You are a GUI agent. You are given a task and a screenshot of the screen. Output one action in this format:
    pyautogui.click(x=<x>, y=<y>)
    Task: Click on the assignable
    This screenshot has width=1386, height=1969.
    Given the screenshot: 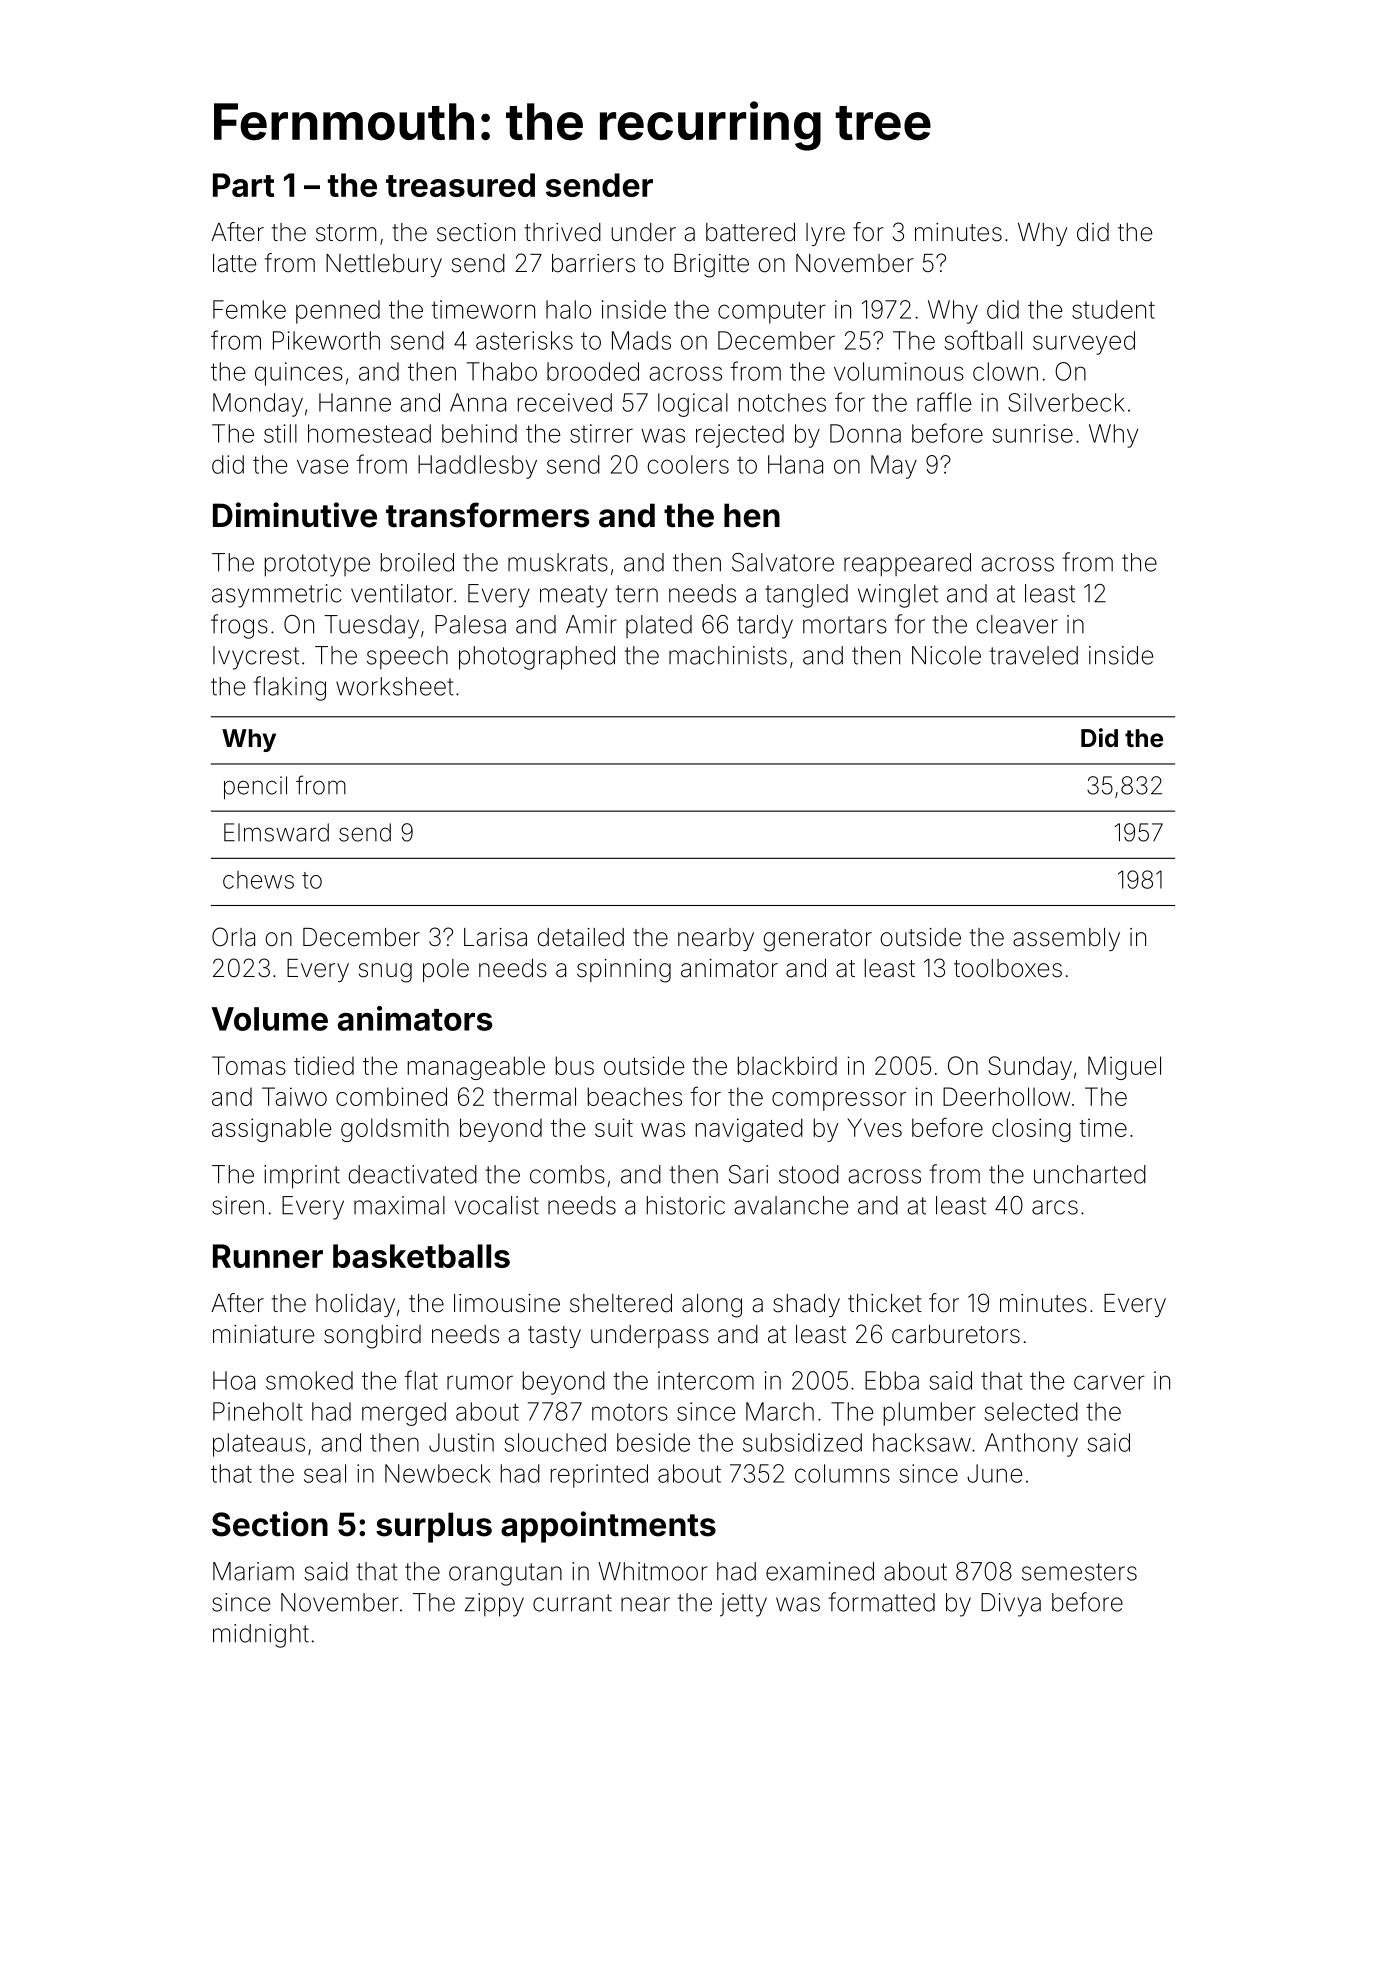 What is the action you would take?
    pyautogui.click(x=271, y=1130)
